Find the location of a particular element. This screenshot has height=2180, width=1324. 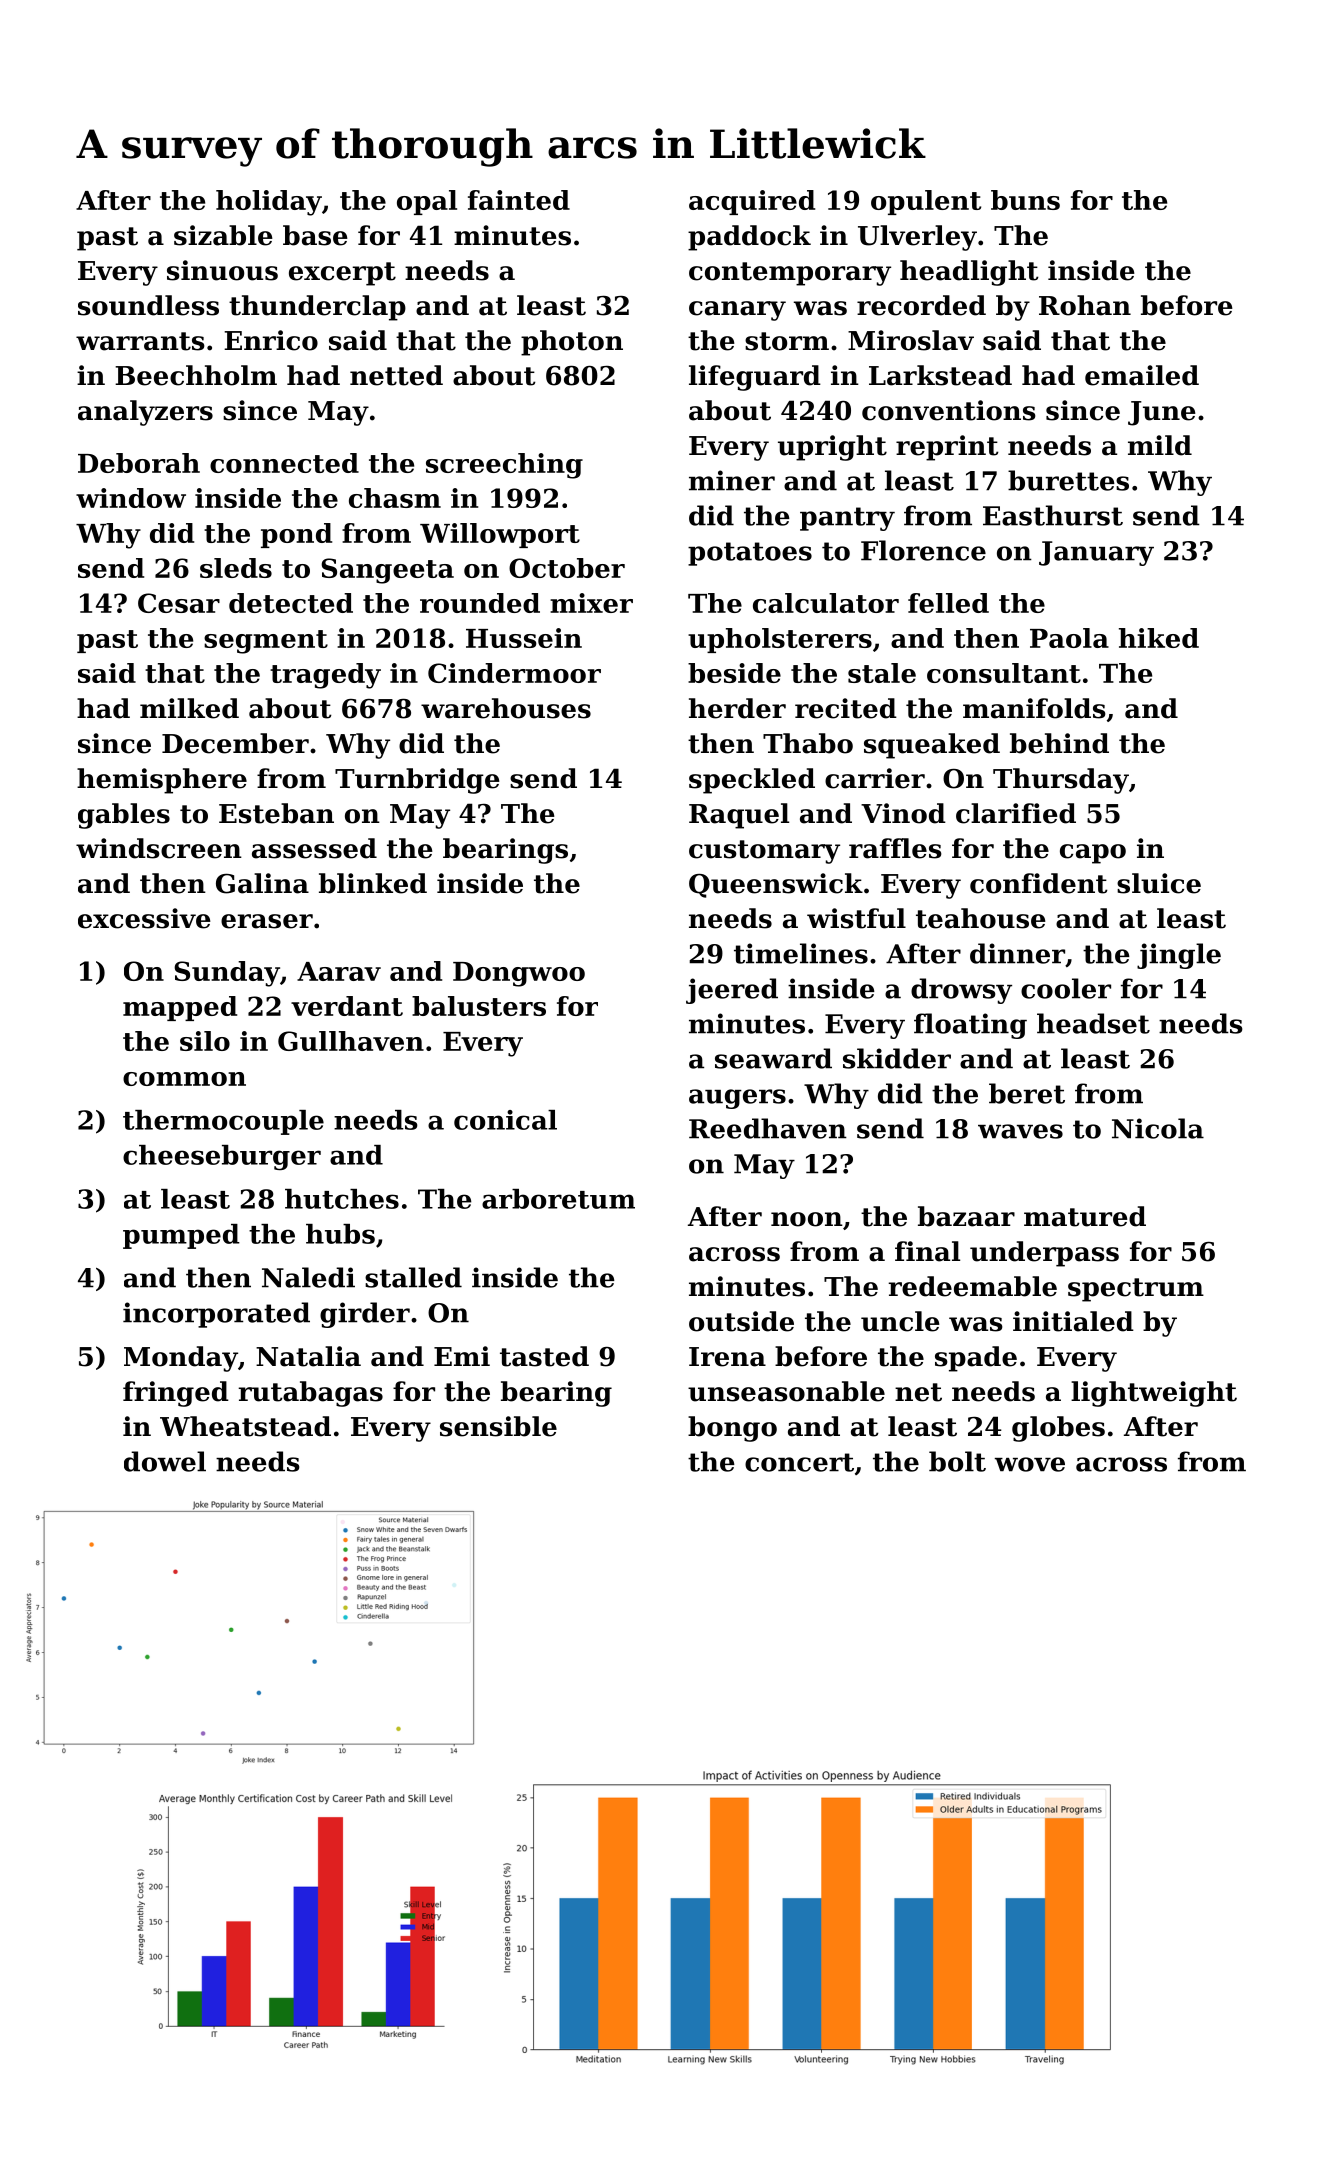

pumped is located at coordinates (181, 1236).
